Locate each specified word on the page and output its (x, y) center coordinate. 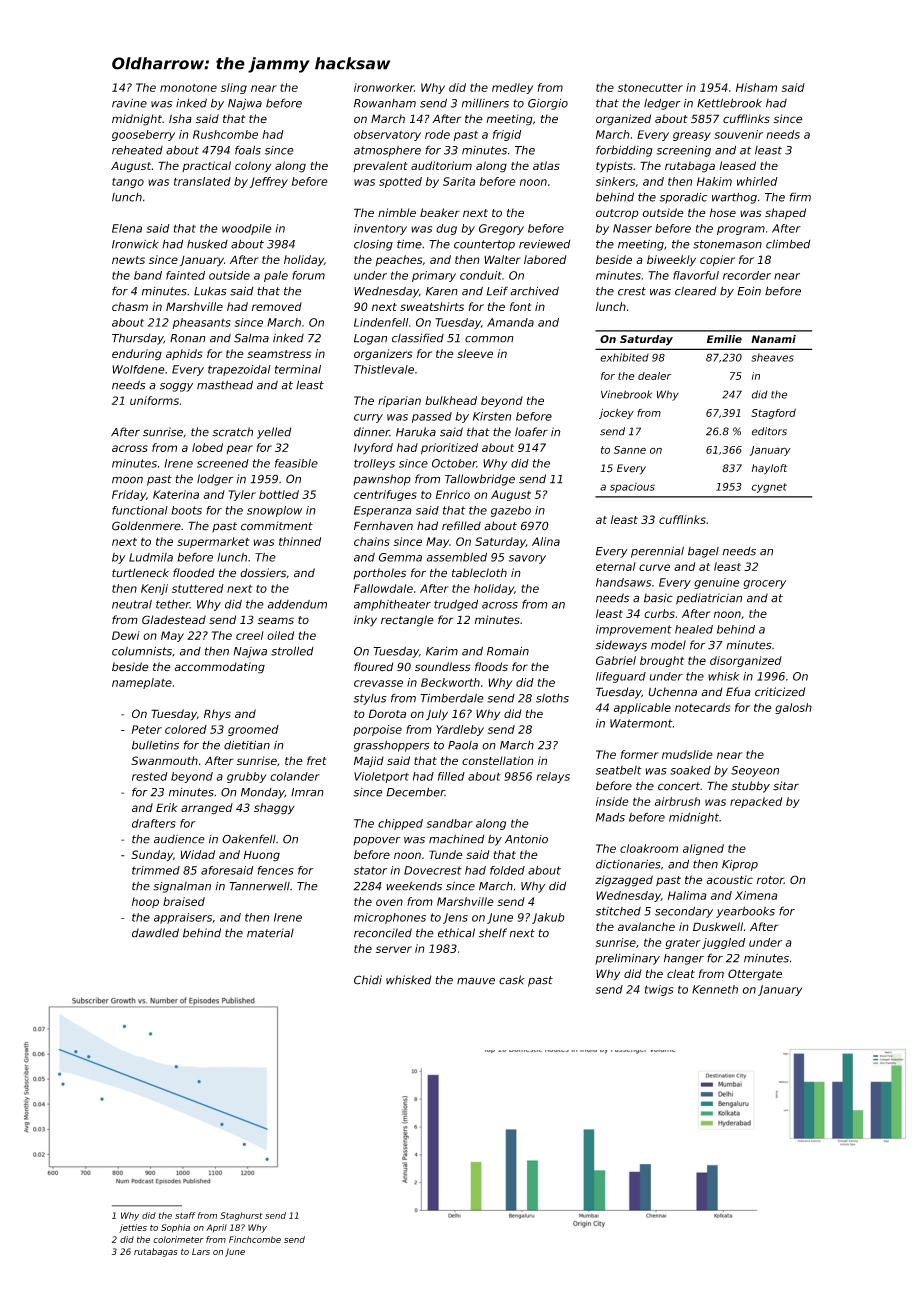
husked (207, 244)
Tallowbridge (480, 480)
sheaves (772, 357)
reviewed (545, 244)
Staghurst (241, 1216)
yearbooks (745, 912)
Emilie (724, 339)
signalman (182, 887)
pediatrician (709, 599)
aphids (184, 354)
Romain (508, 651)
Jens (455, 918)
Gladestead (174, 620)
